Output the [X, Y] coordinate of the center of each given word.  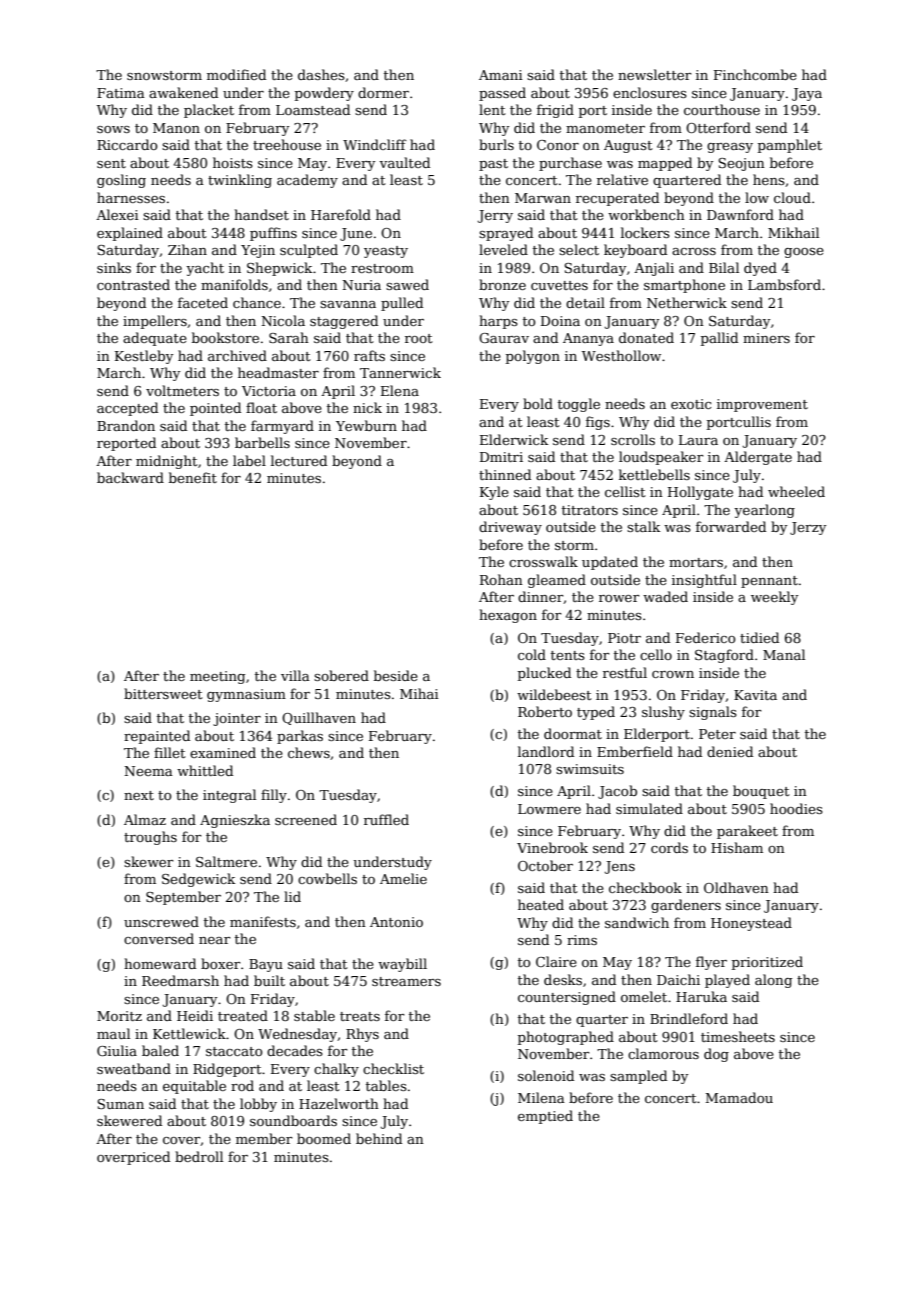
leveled [503, 249]
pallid [719, 339]
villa [295, 675]
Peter [717, 734]
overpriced [133, 1158]
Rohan [501, 579]
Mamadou [739, 1097]
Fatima [121, 93]
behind [379, 1138]
